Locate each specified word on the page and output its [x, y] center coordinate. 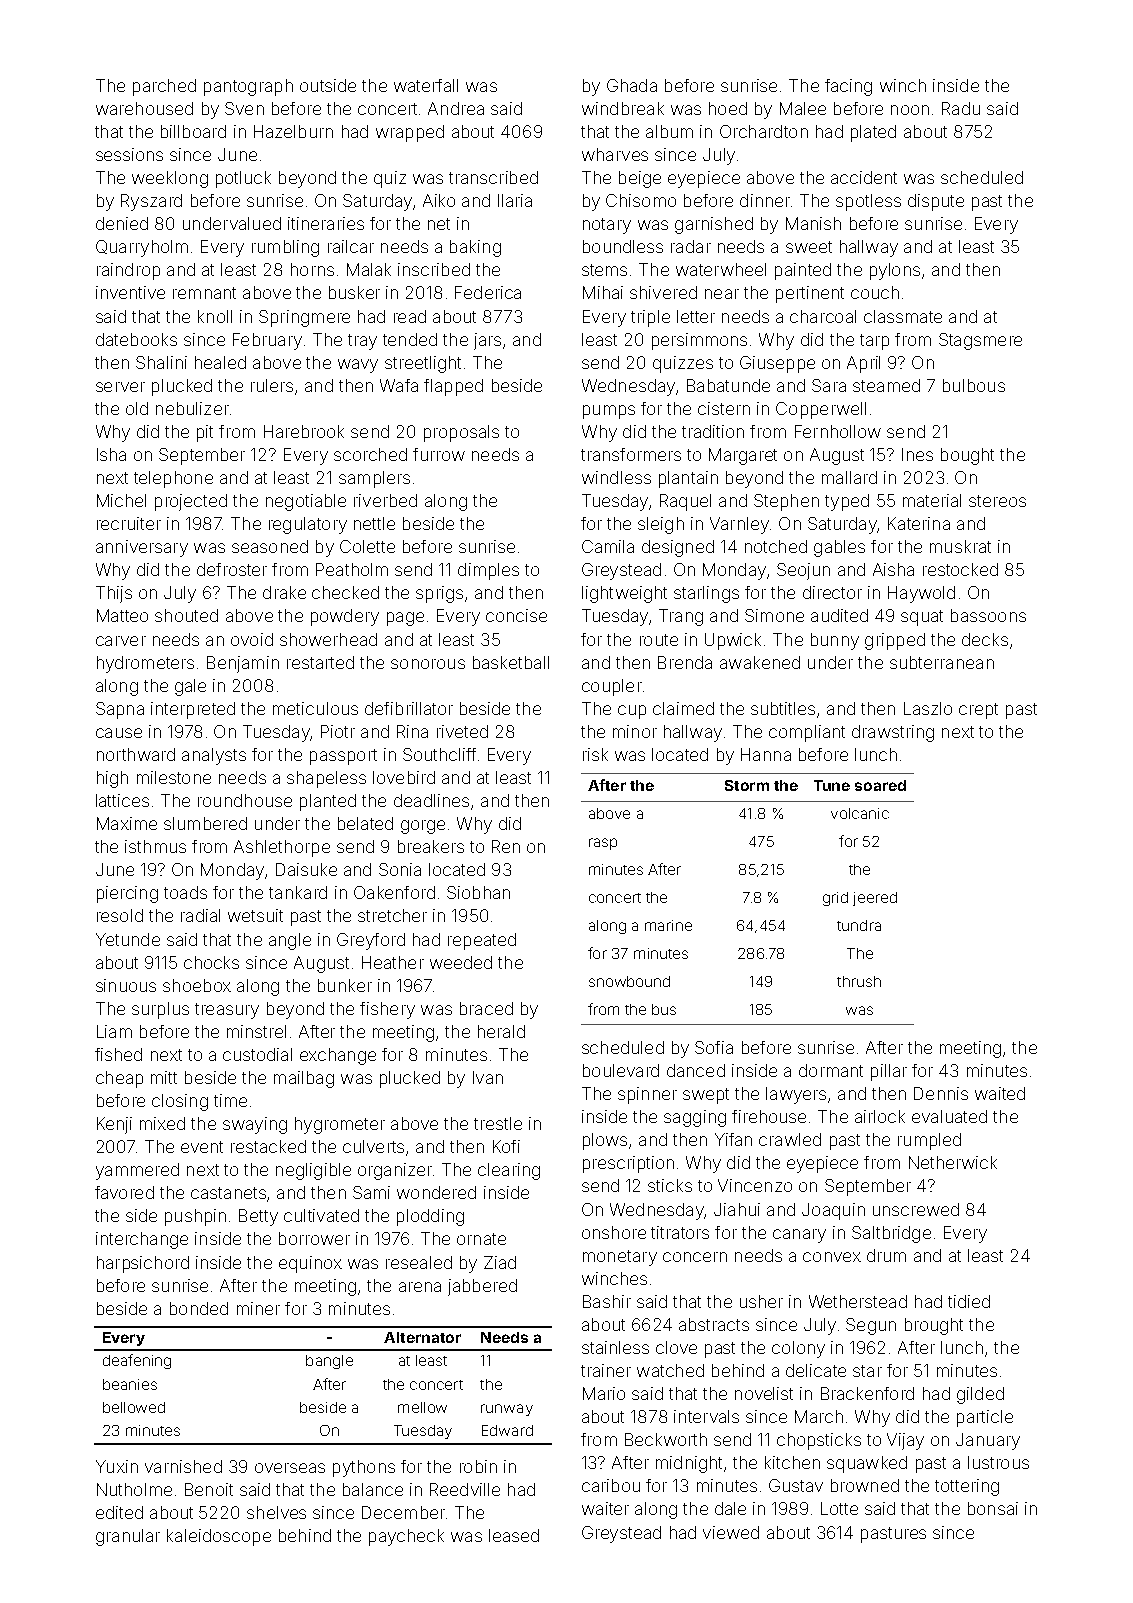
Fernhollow [838, 431]
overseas [290, 1468]
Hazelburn [293, 131]
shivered [663, 292]
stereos [997, 501]
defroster [232, 569]
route [659, 640]
